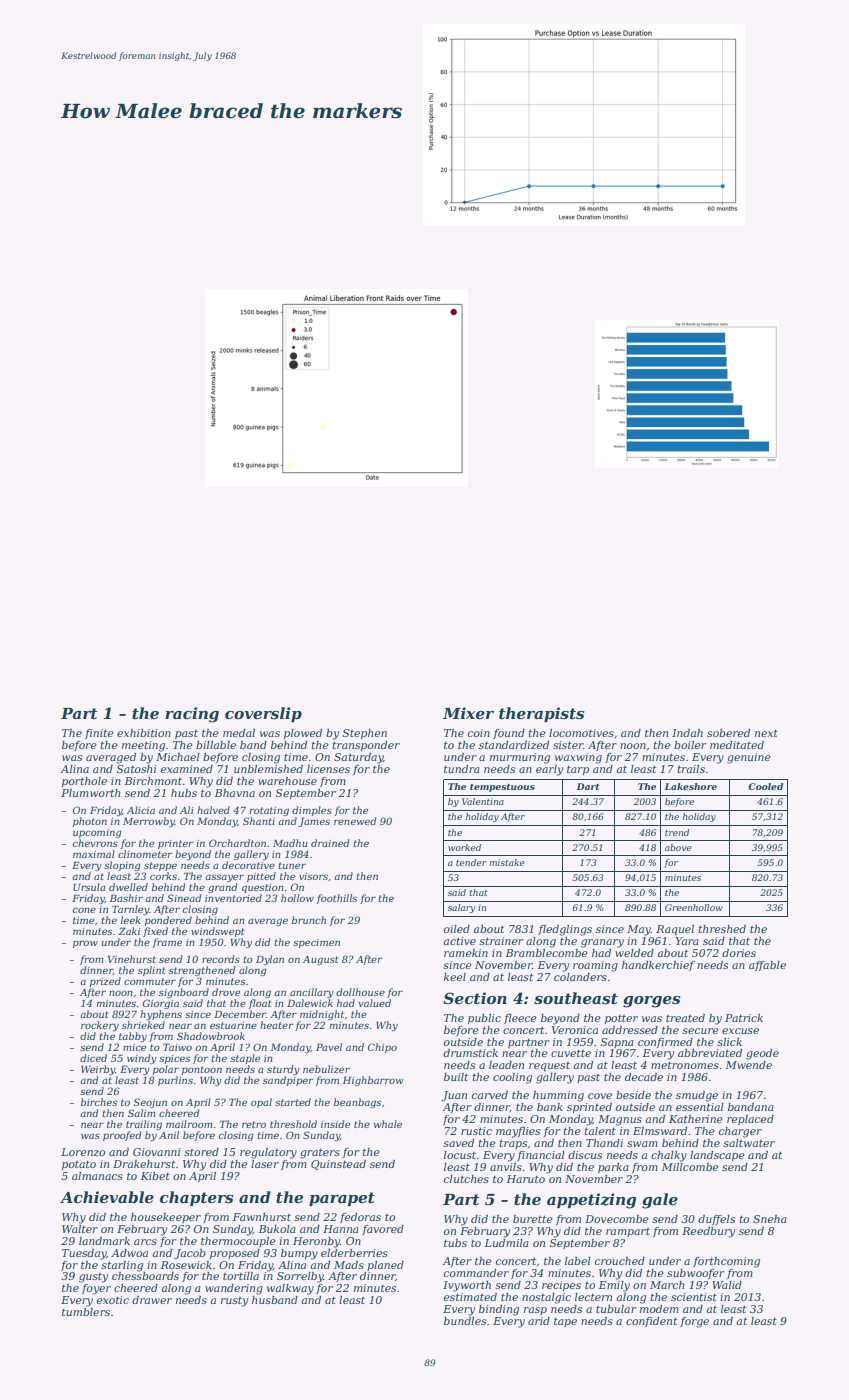  Describe the element at coordinates (588, 786) in the document. I see `Dart` at that location.
